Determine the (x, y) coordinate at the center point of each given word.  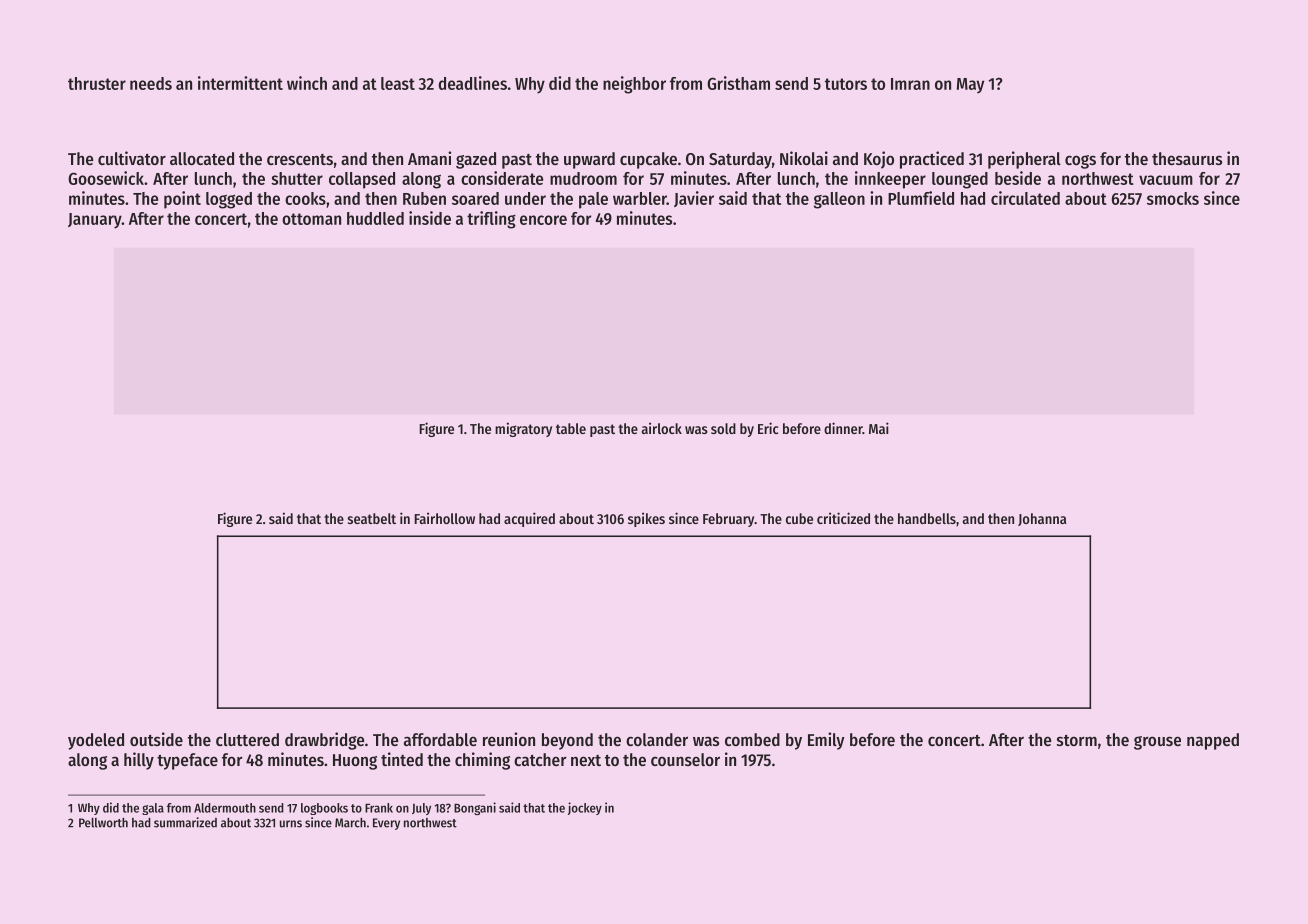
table (571, 428)
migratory (523, 429)
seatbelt (372, 518)
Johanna (1042, 519)
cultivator (132, 158)
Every (386, 824)
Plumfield (921, 198)
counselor (685, 759)
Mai (879, 428)
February (728, 520)
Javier (694, 199)
